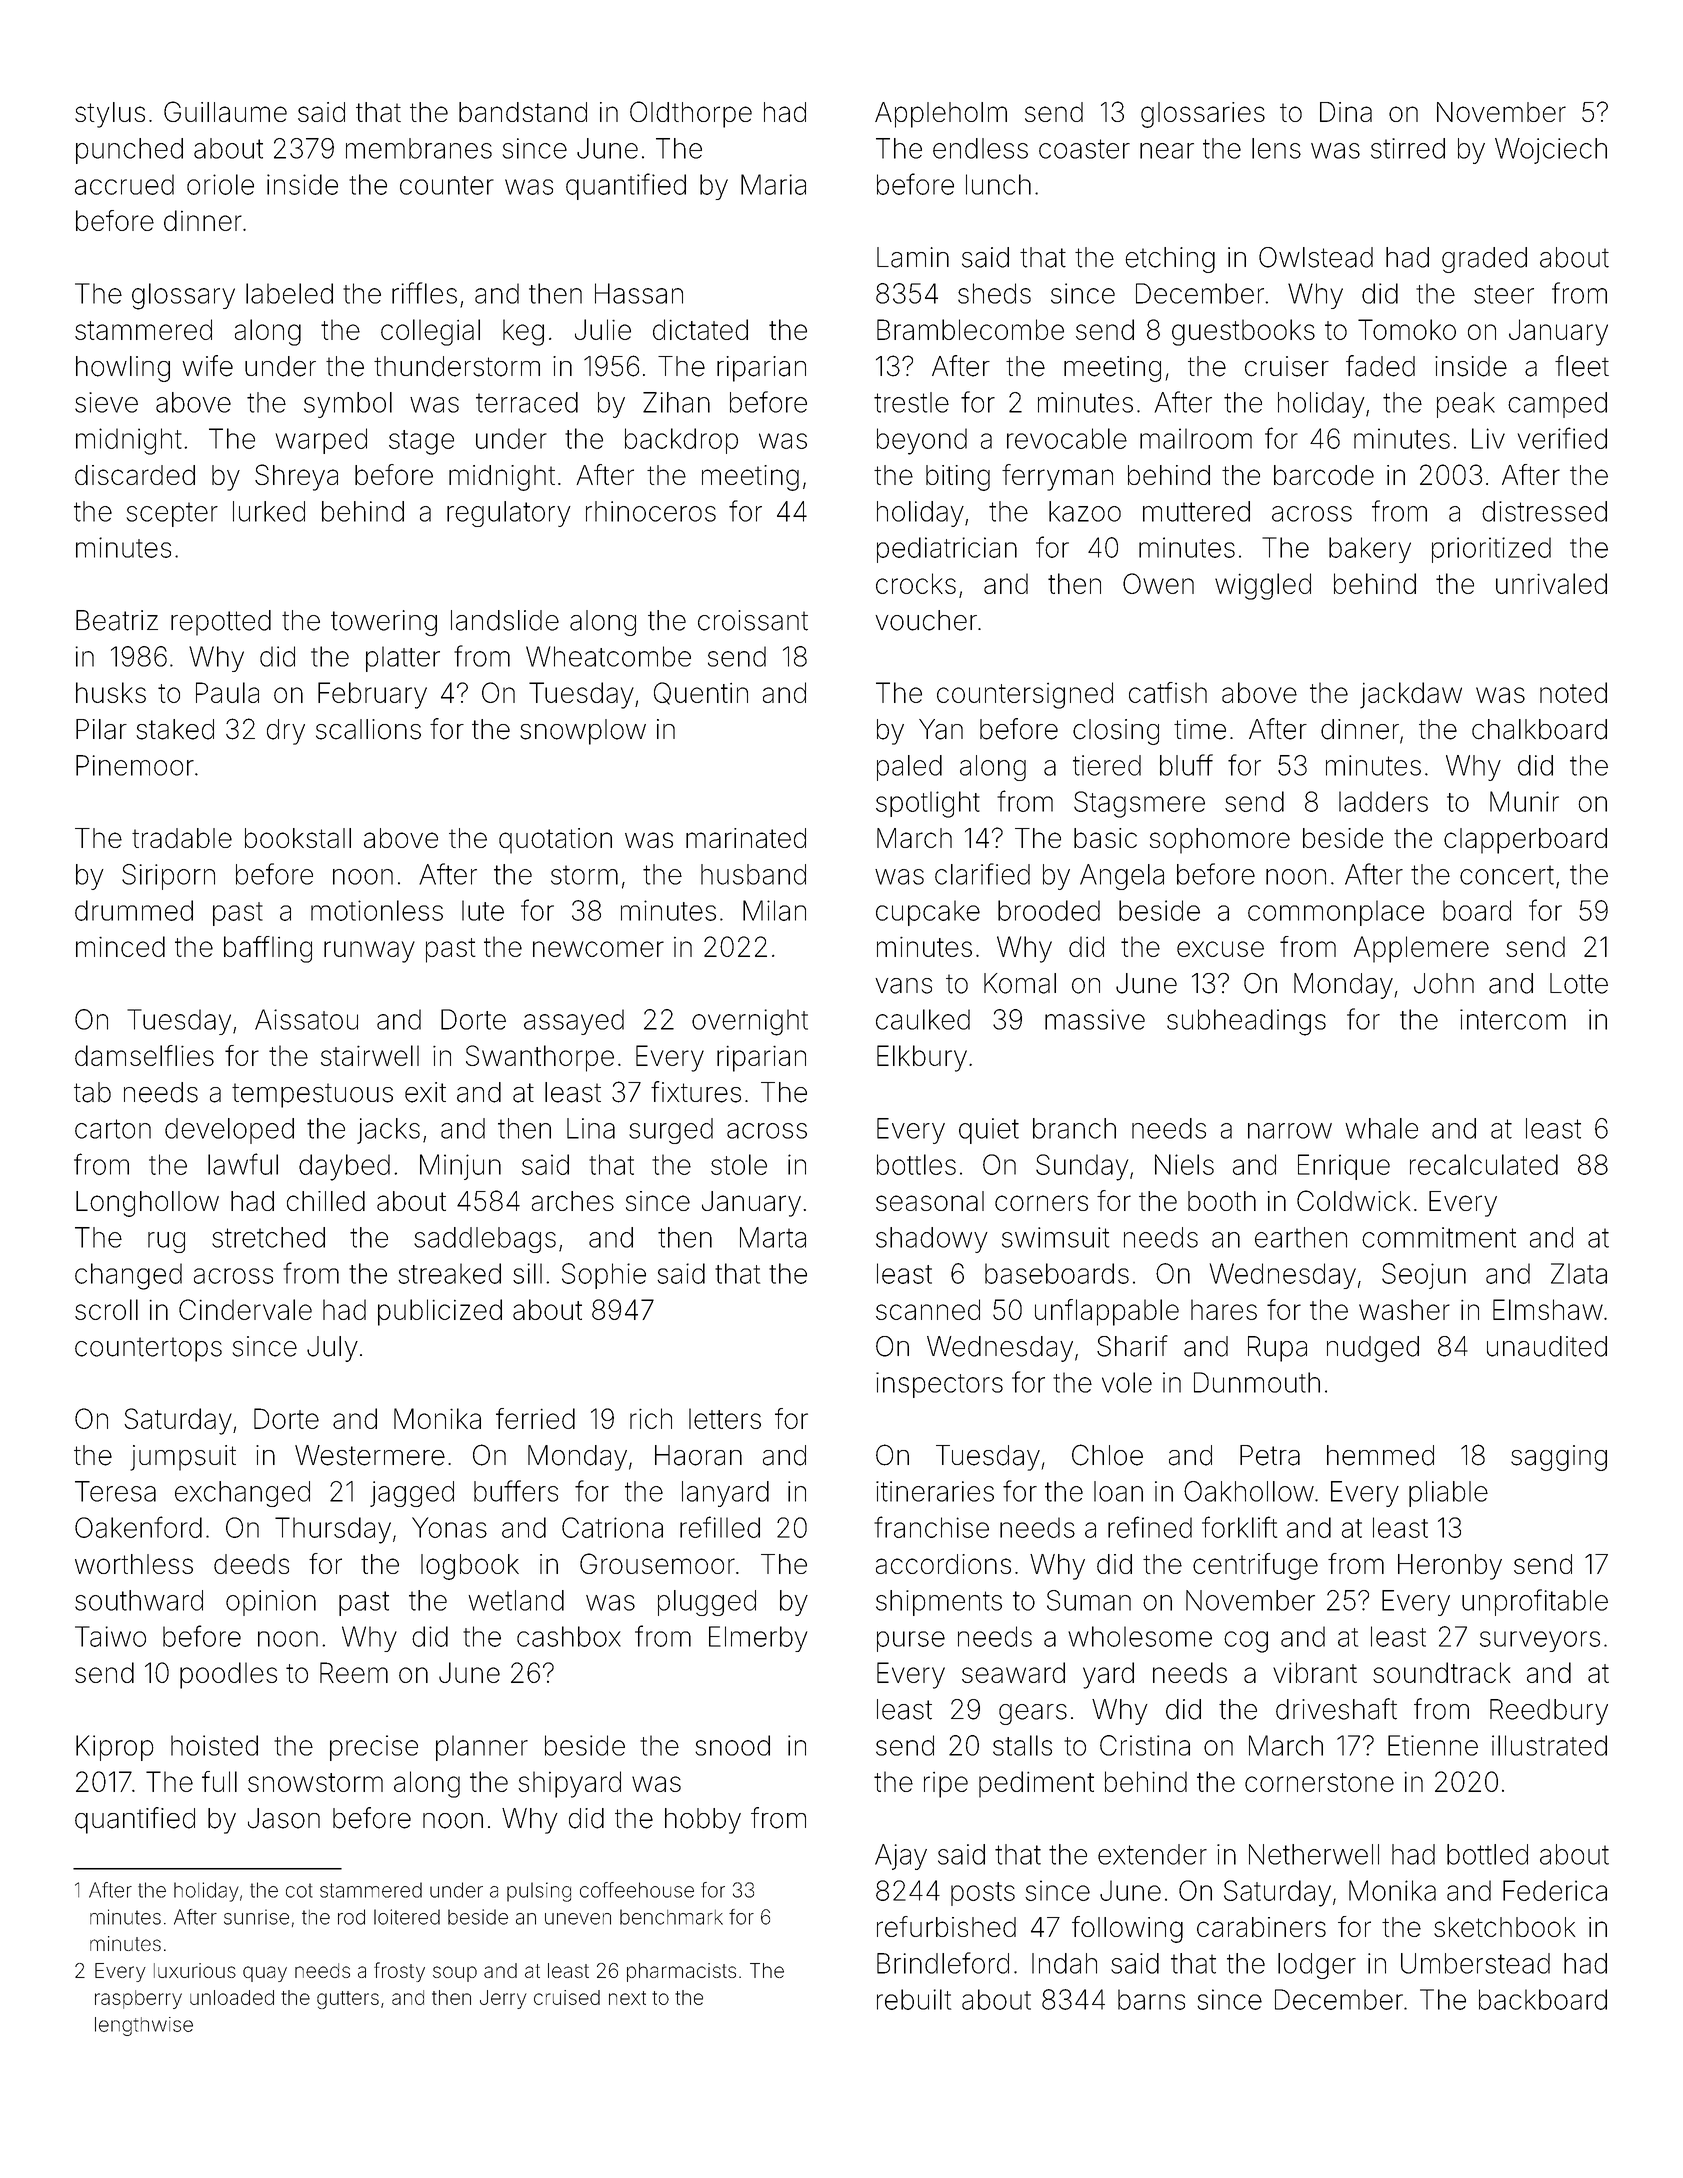  Describe the element at coordinates (1475, 1963) in the screenshot. I see `Umberstead` at that location.
